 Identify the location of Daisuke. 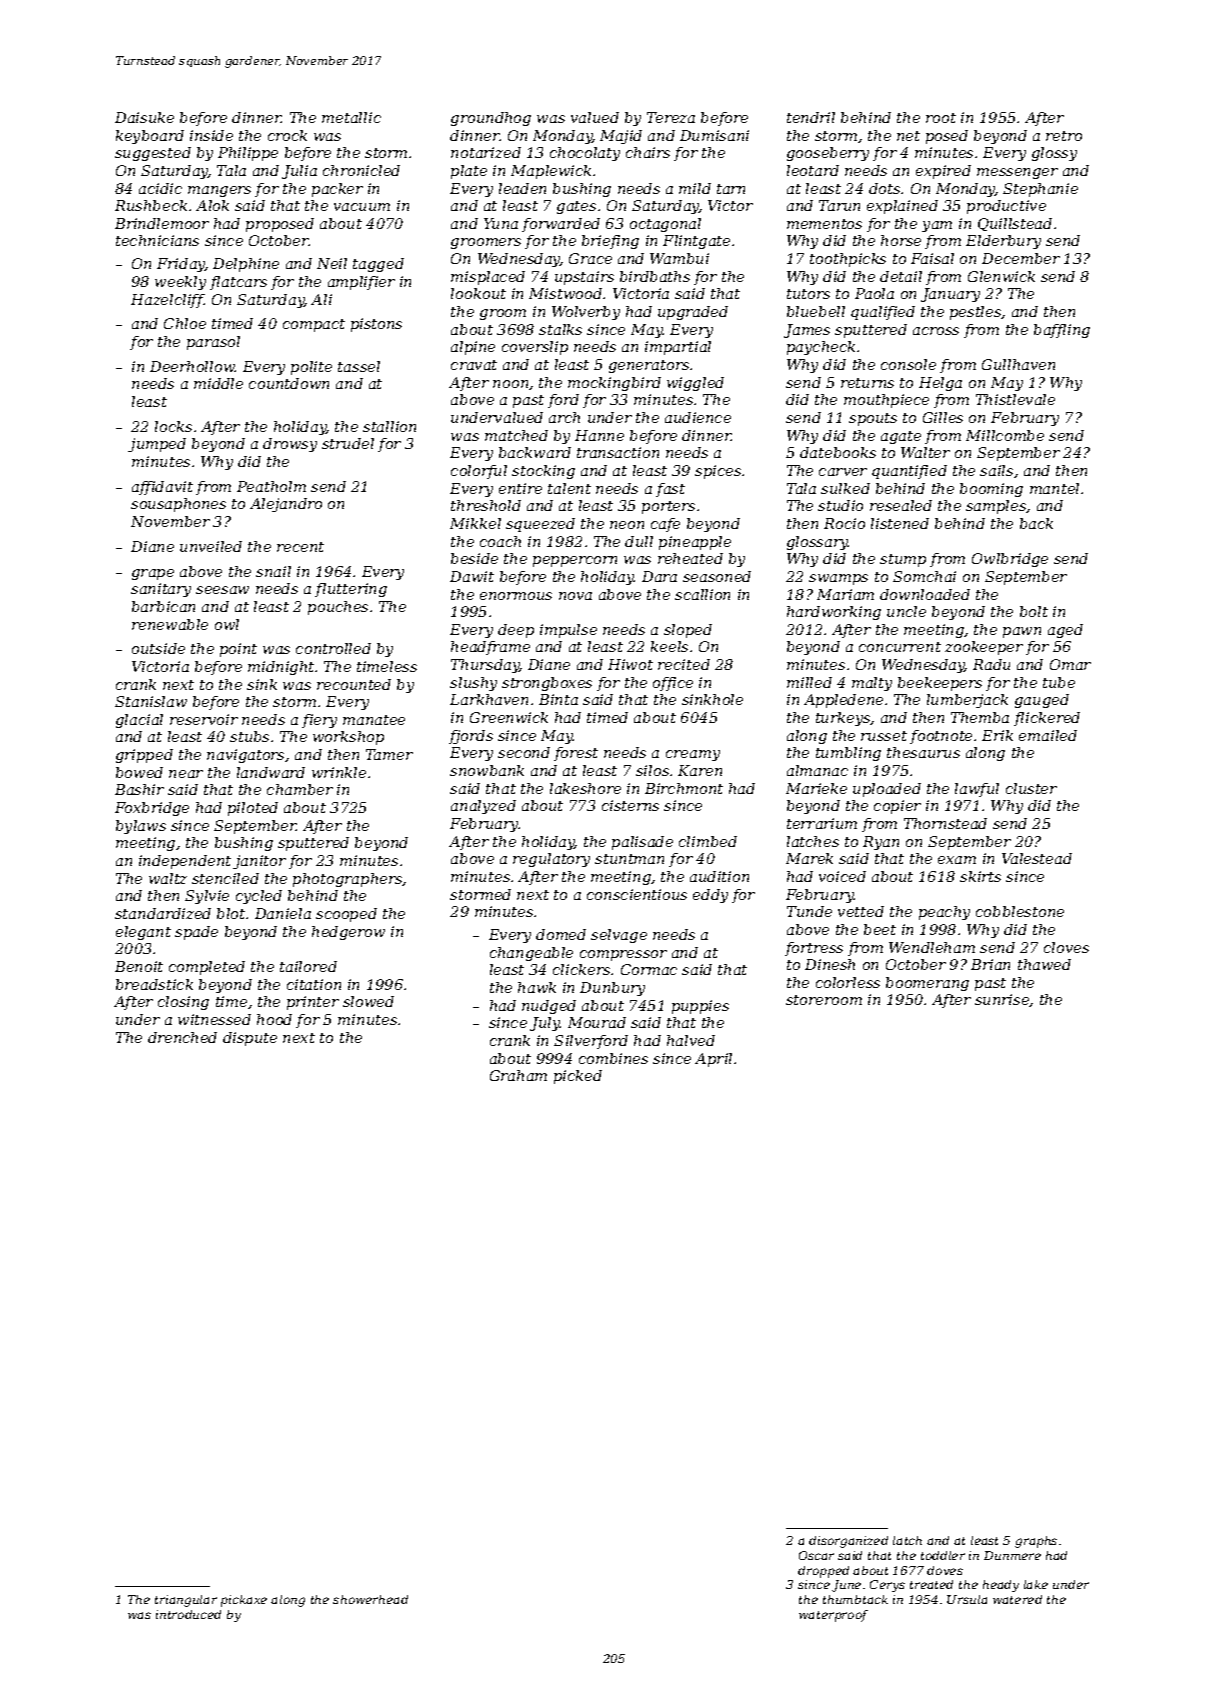
(144, 117).
